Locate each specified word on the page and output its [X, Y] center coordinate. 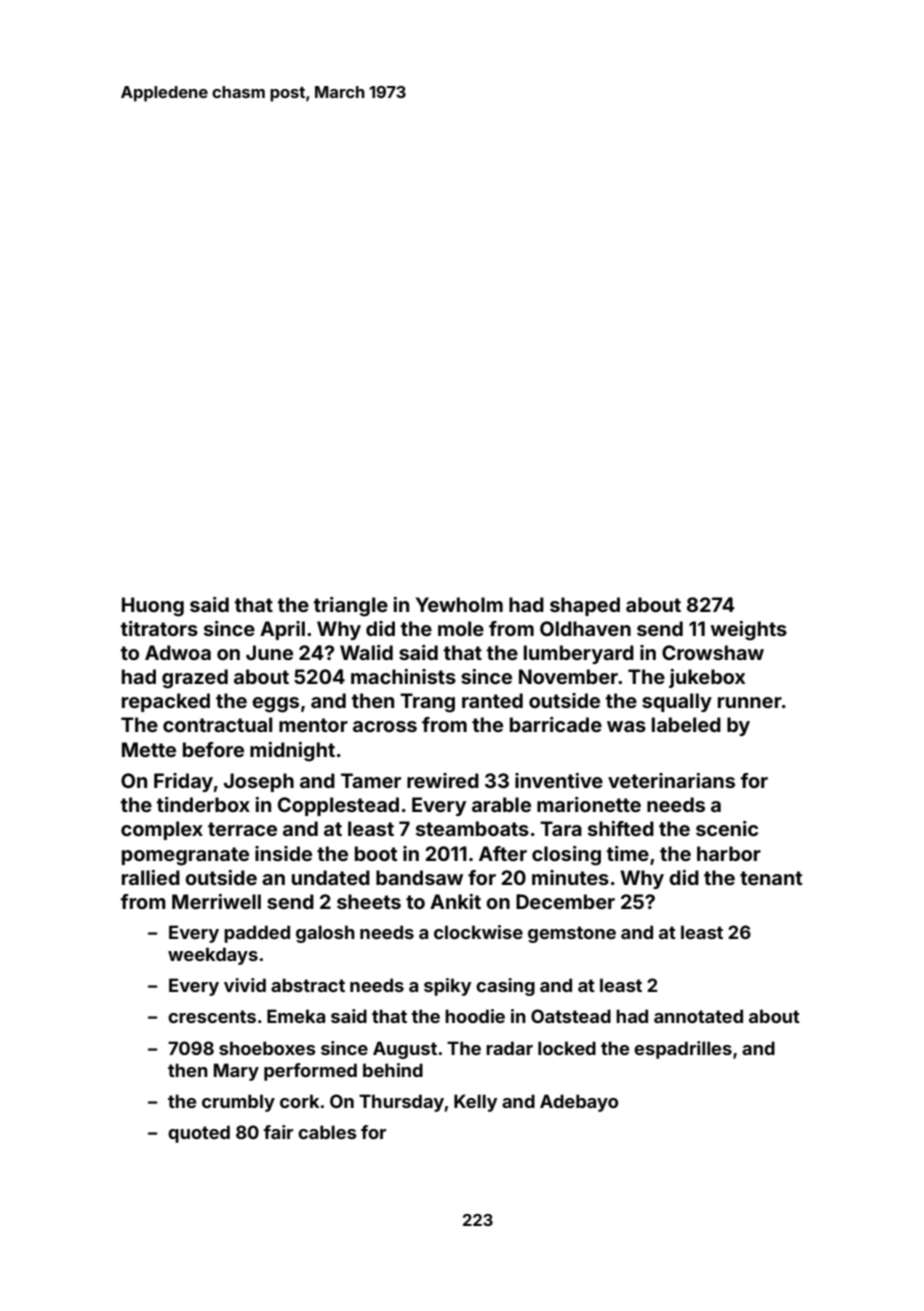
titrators [159, 628]
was [626, 726]
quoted [199, 1134]
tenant [771, 878]
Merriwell [216, 901]
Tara [561, 828]
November [568, 676]
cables [327, 1132]
